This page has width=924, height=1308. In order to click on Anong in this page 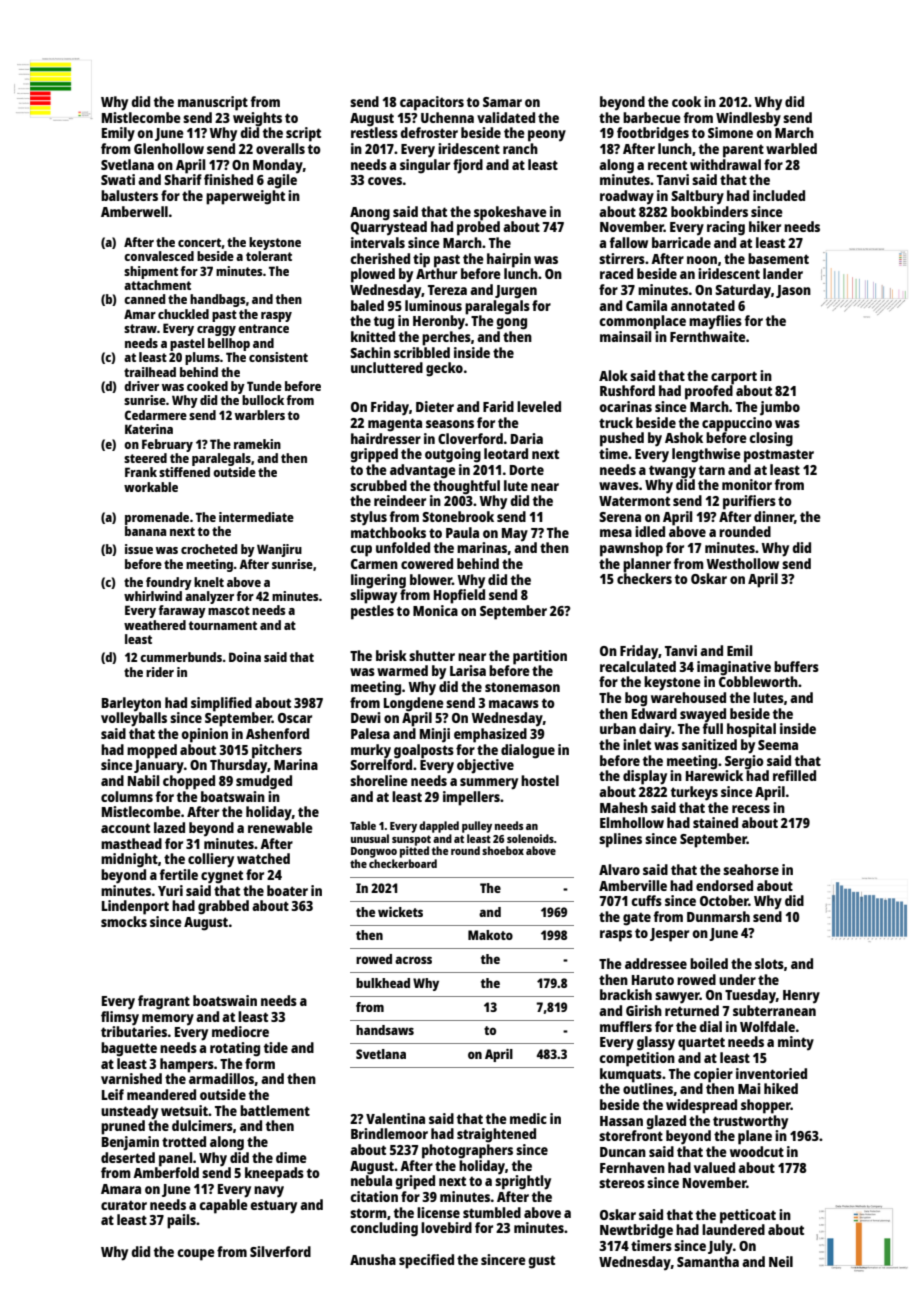, I will do `click(370, 214)`.
